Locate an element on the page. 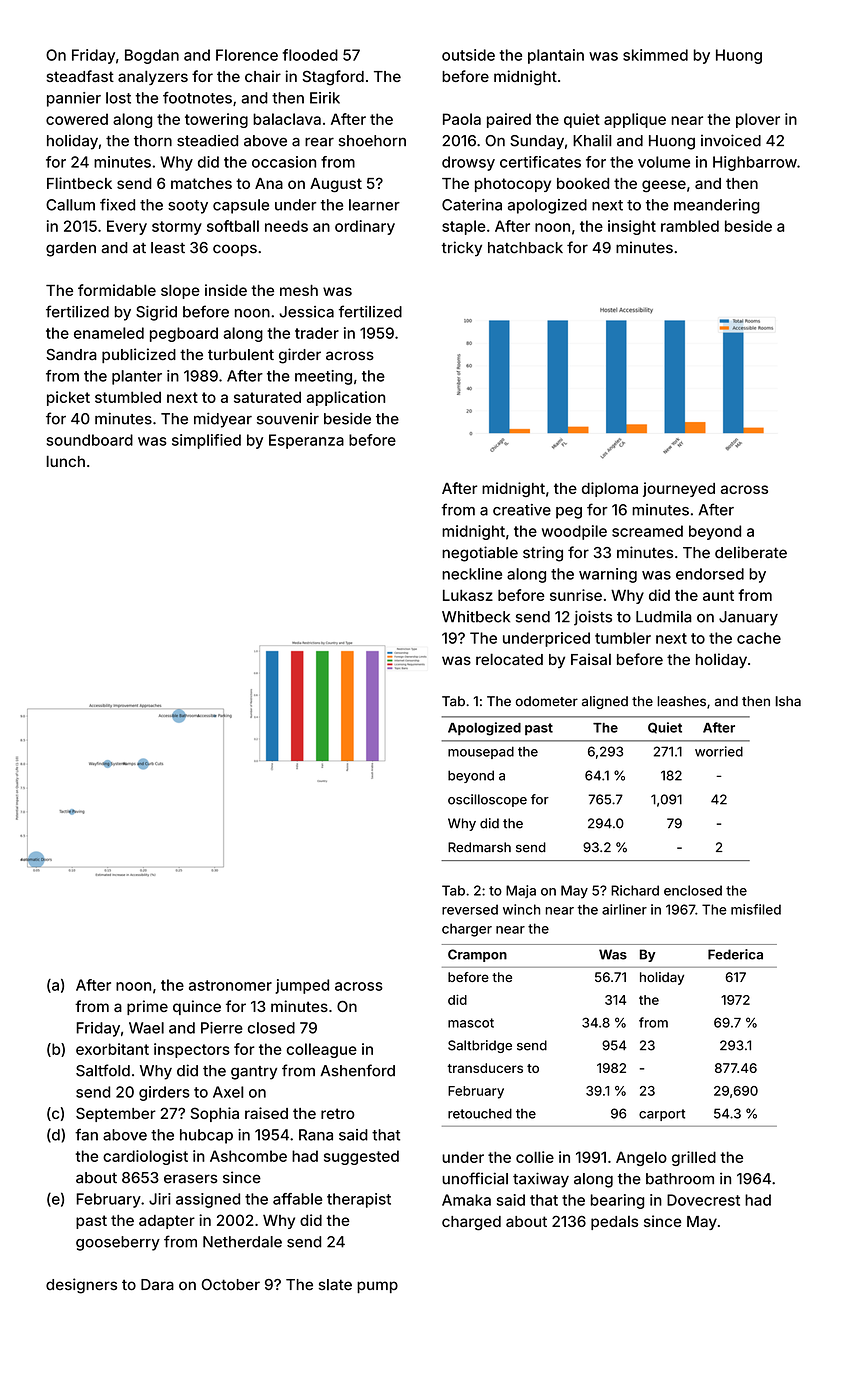 Image resolution: width=849 pixels, height=1400 pixels. drowsy is located at coordinates (468, 163).
